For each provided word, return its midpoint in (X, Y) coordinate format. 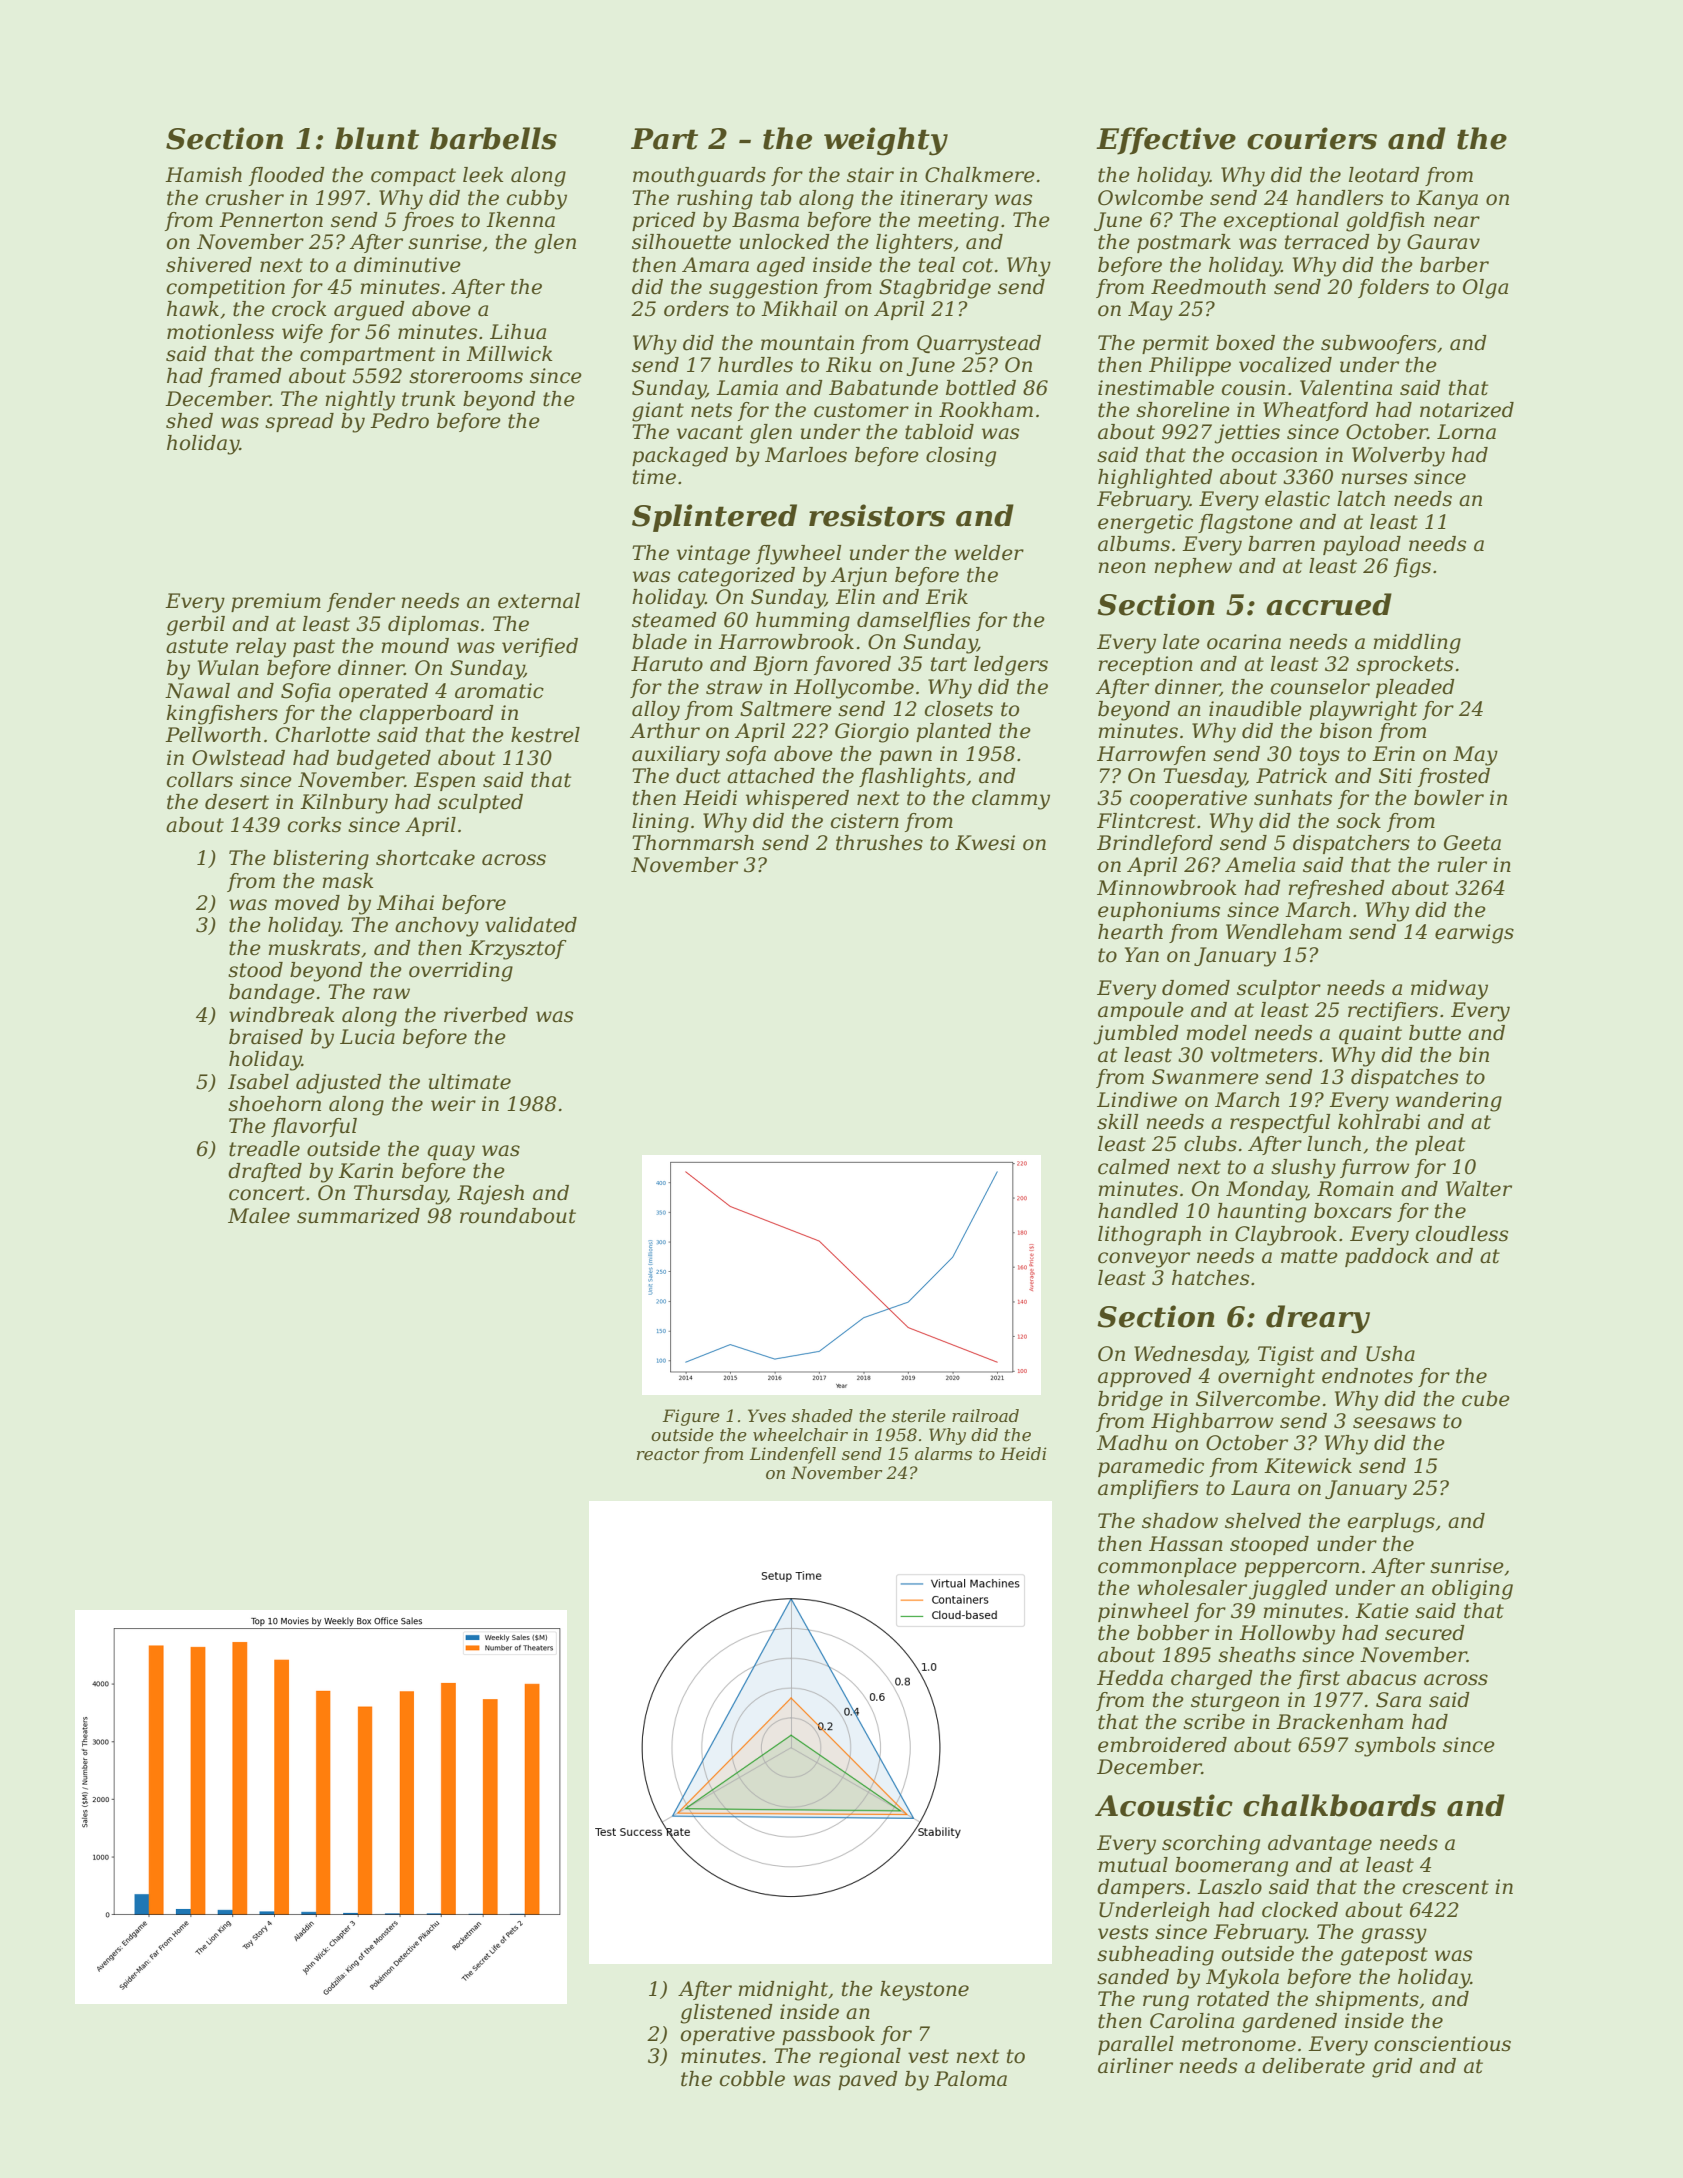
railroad (985, 1415)
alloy (656, 711)
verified (540, 647)
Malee (259, 1216)
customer (861, 410)
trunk (429, 399)
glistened (726, 2014)
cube (1486, 1399)
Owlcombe (1150, 198)
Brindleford (1155, 844)
